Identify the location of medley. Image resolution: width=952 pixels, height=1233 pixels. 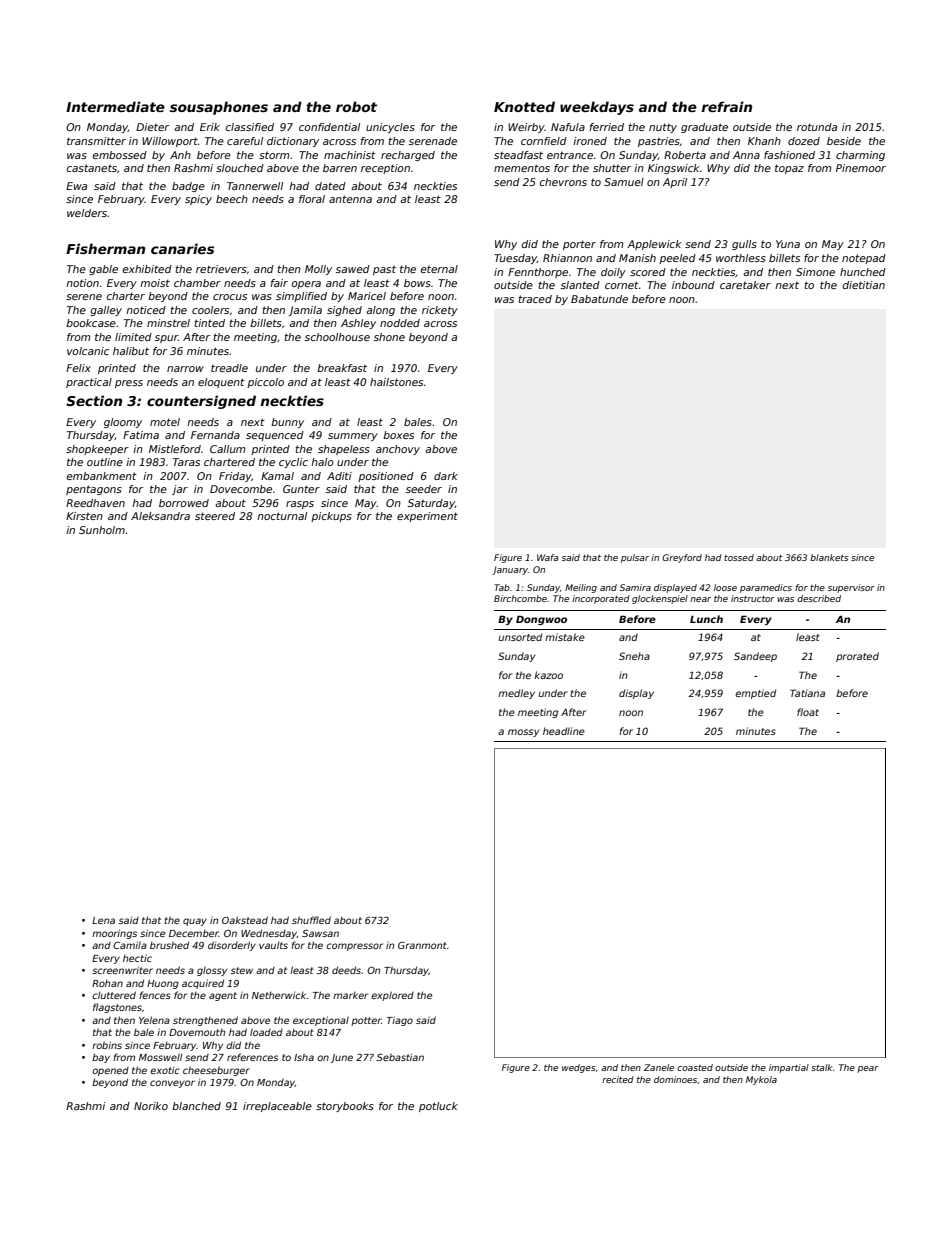
(516, 694).
